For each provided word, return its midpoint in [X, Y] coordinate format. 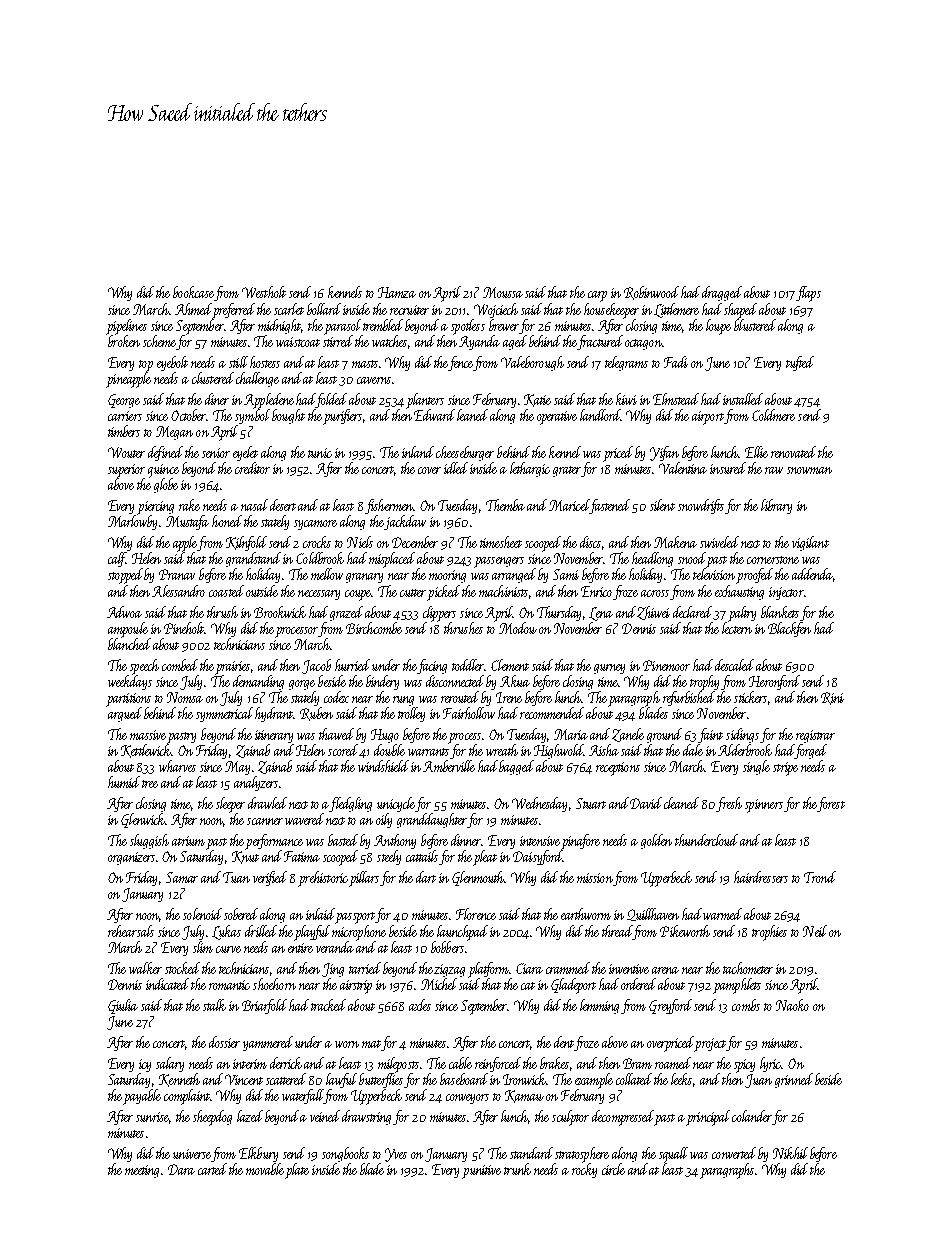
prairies [232, 668]
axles [420, 1005]
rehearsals [131, 931]
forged [811, 751]
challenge [257, 379]
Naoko [792, 1005]
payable [142, 1097]
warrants [428, 752]
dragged [722, 293]
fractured [600, 342]
